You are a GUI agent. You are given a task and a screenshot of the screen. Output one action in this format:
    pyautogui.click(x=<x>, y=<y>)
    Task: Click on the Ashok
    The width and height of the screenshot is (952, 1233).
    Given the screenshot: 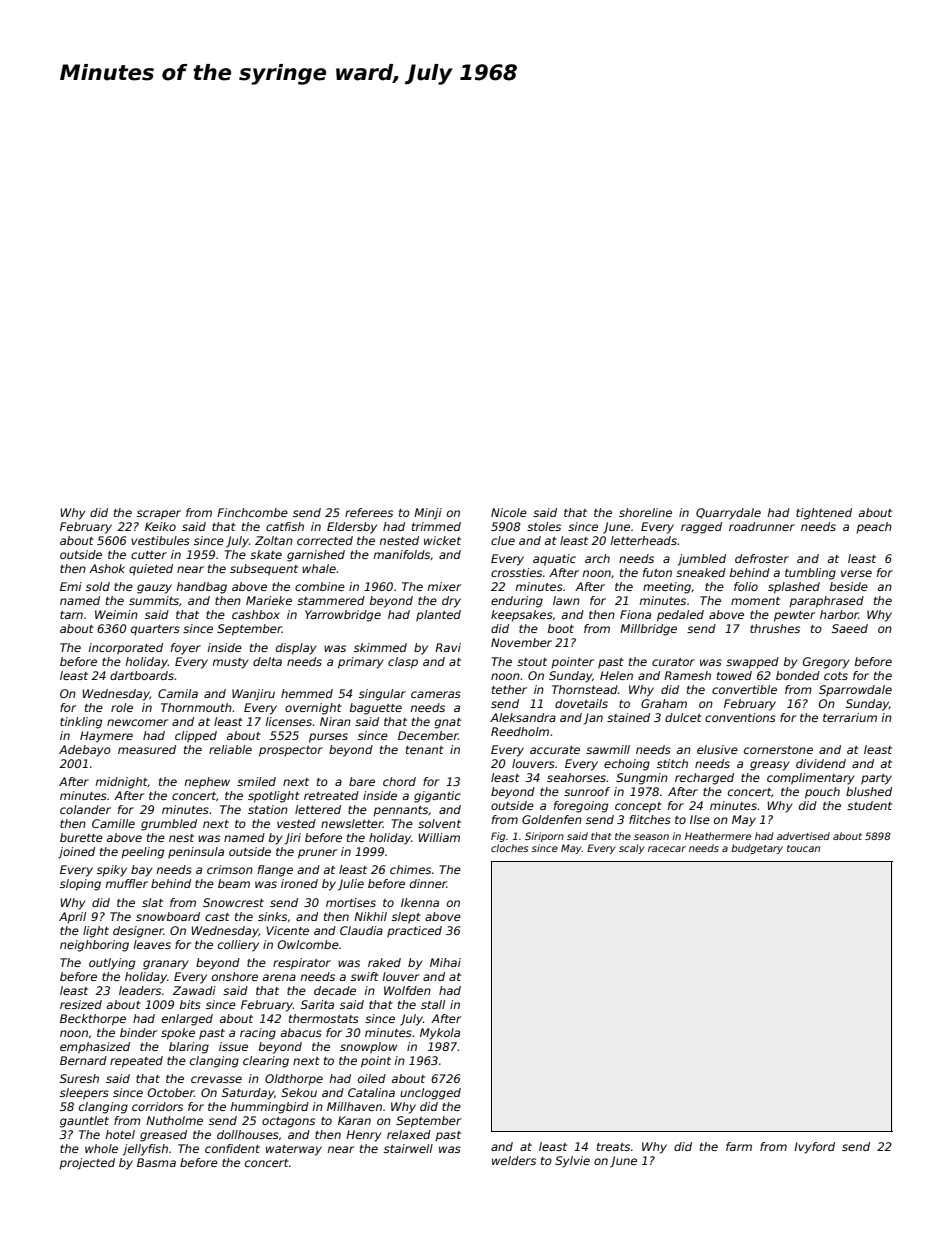 What is the action you would take?
    pyautogui.click(x=107, y=568)
